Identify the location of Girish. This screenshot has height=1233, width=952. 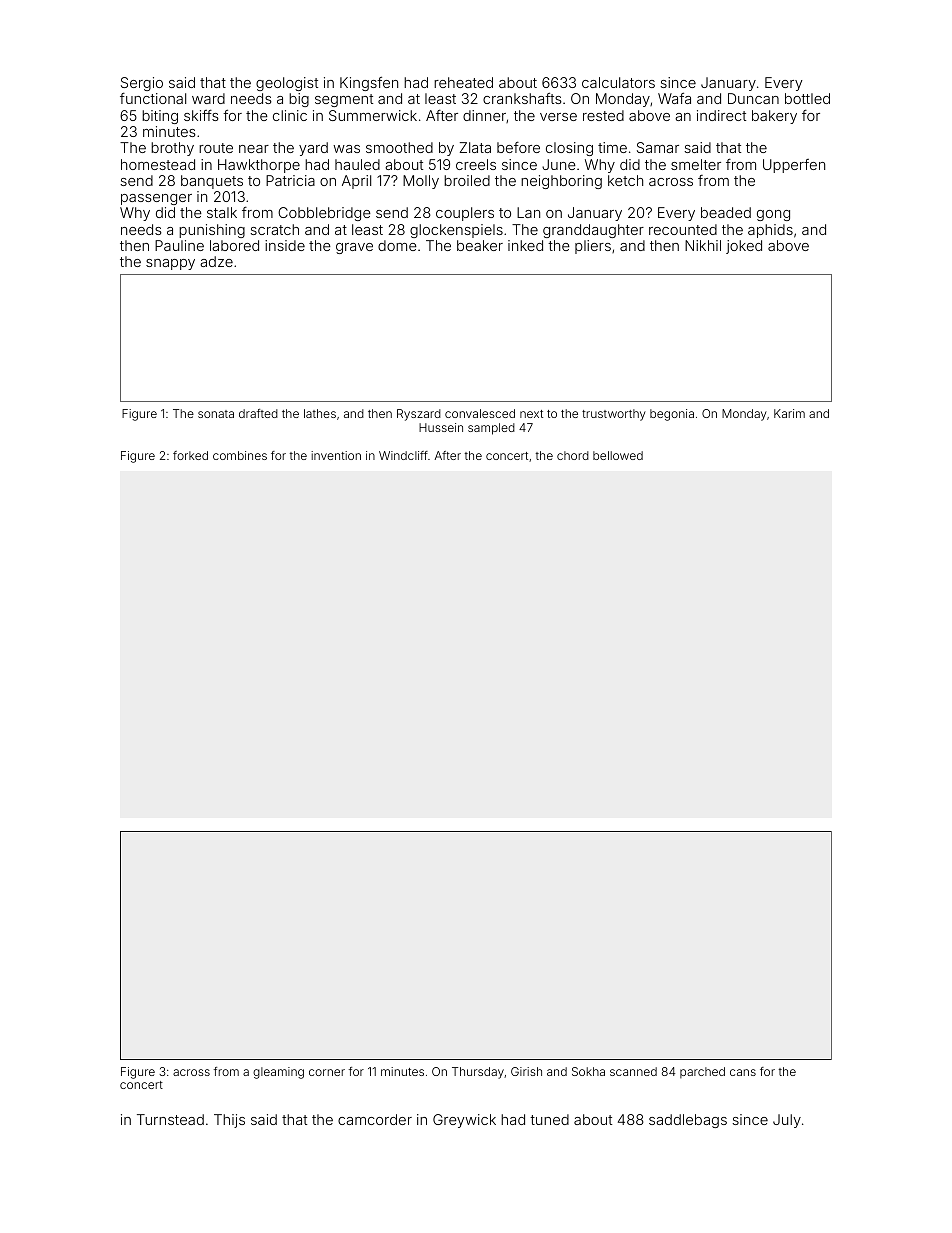
(526, 1071).
